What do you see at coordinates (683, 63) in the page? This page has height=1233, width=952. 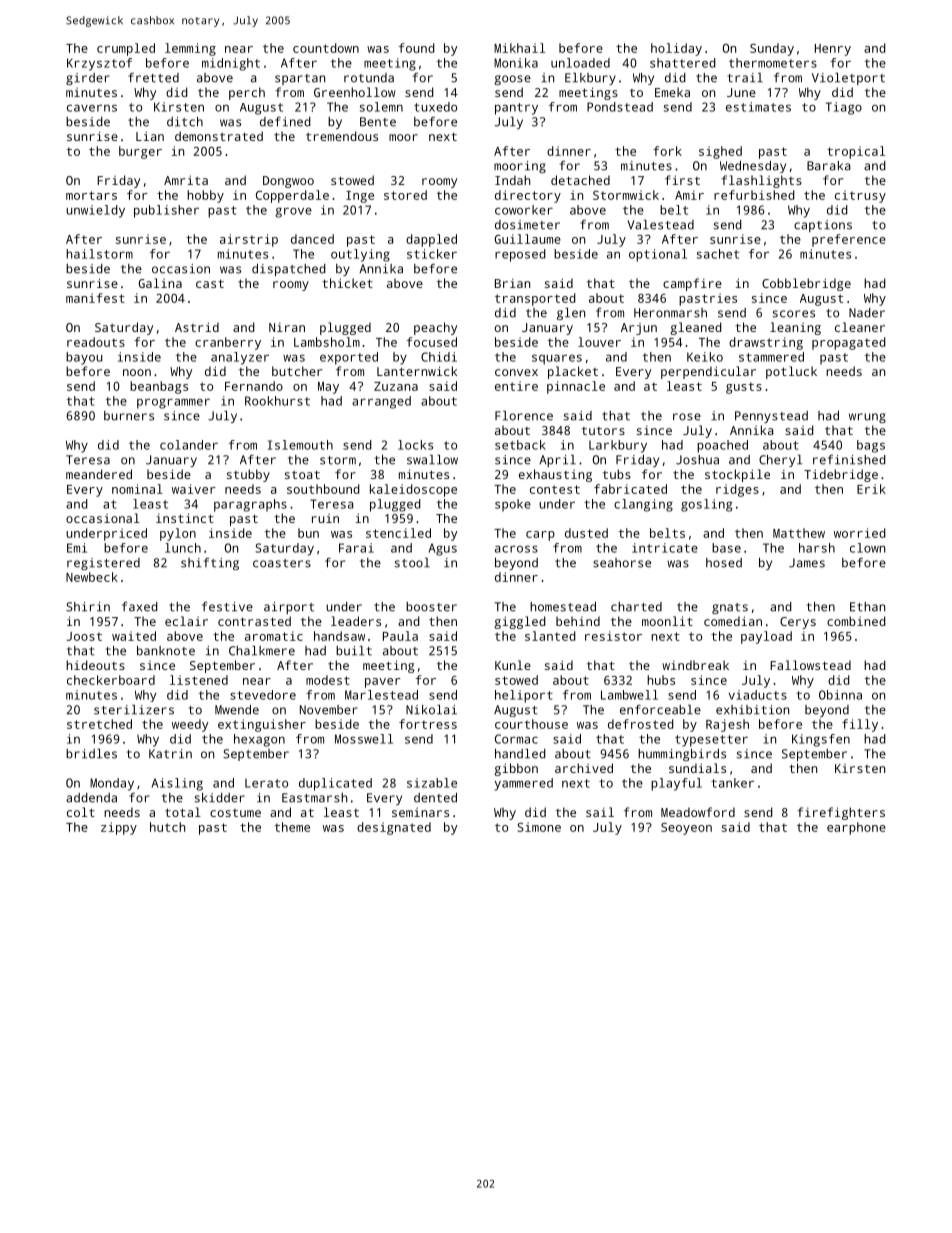 I see `shattered` at bounding box center [683, 63].
